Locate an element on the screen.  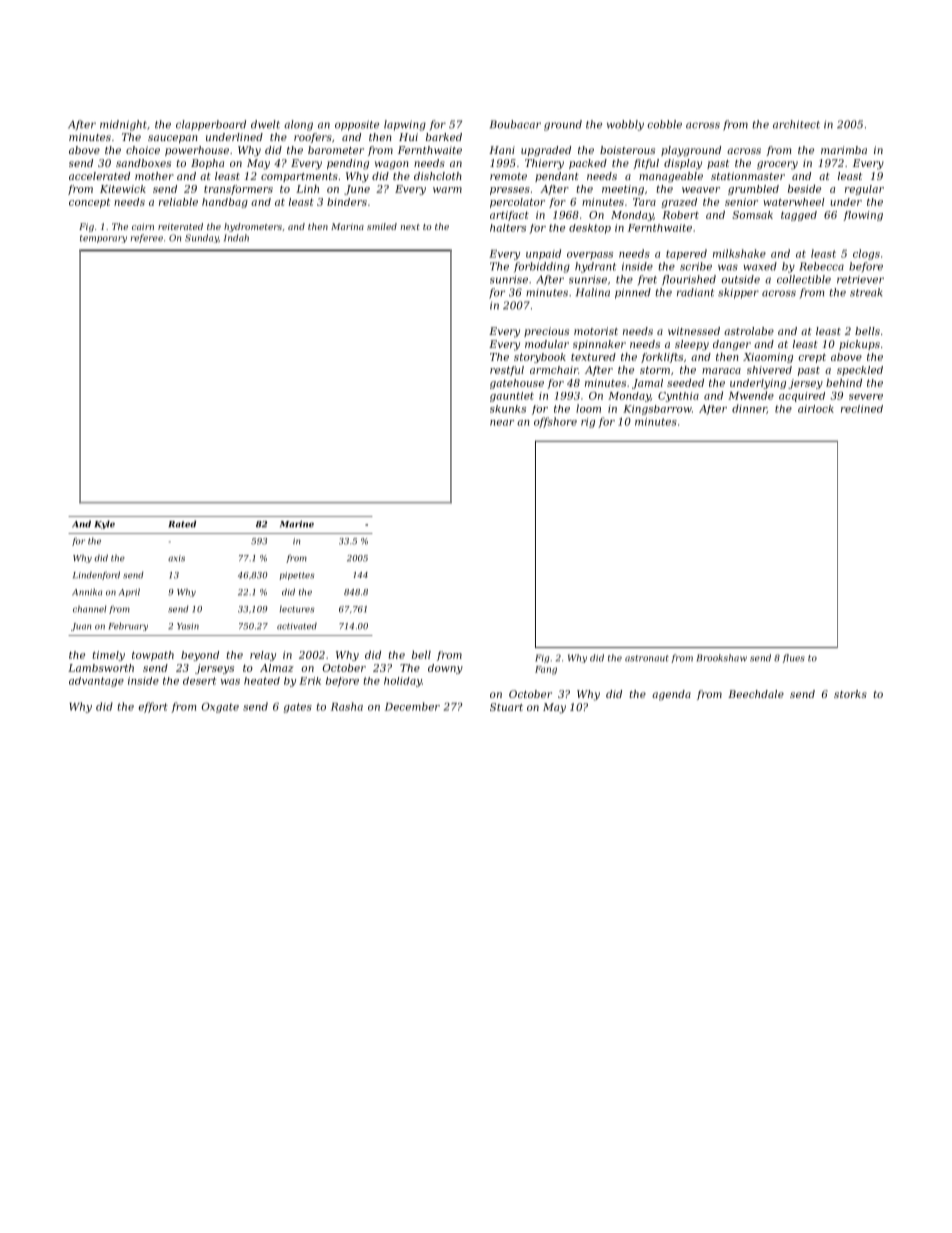
December is located at coordinates (412, 706).
